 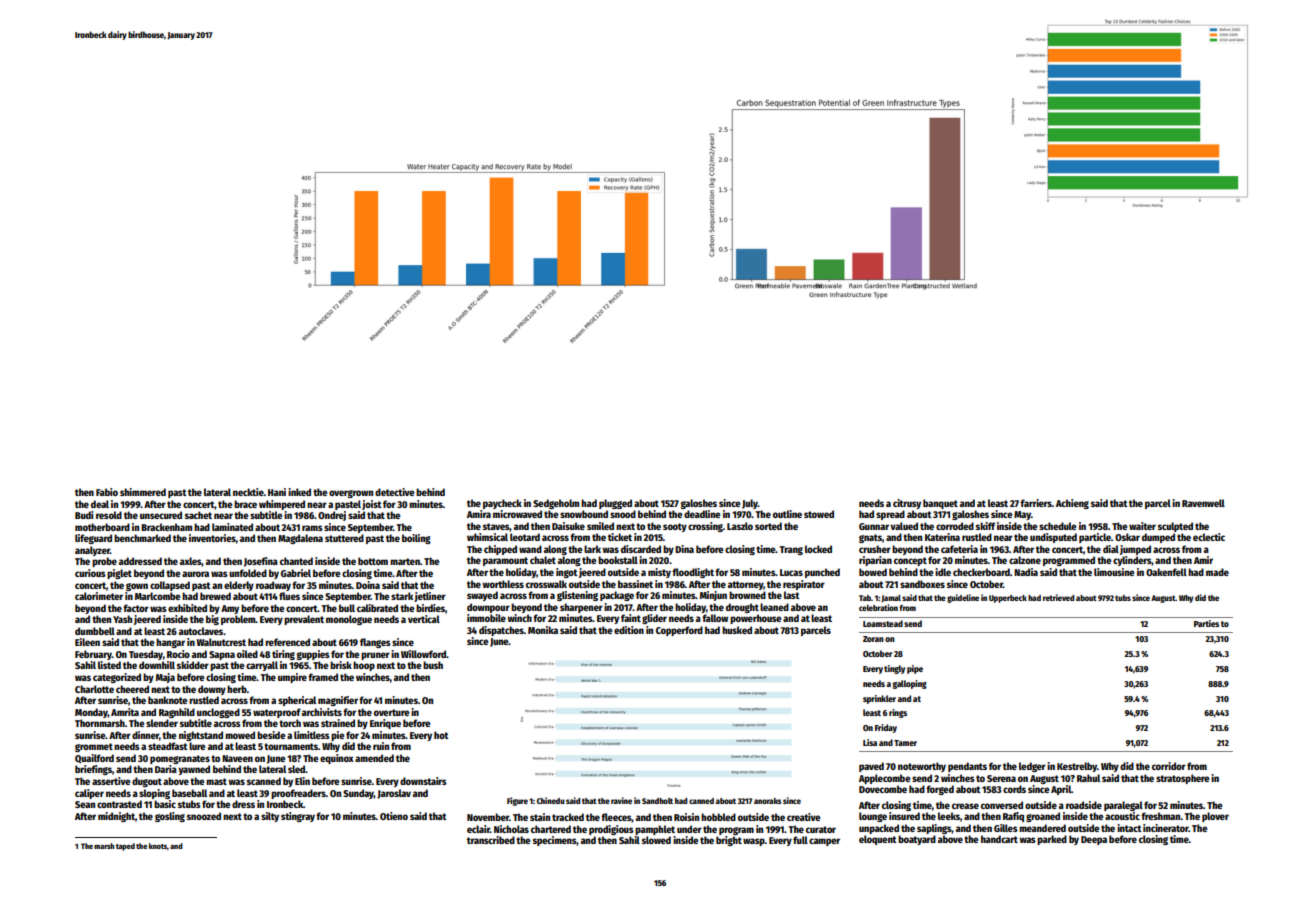 What do you see at coordinates (344, 538) in the image?
I see `stuttered` at bounding box center [344, 538].
